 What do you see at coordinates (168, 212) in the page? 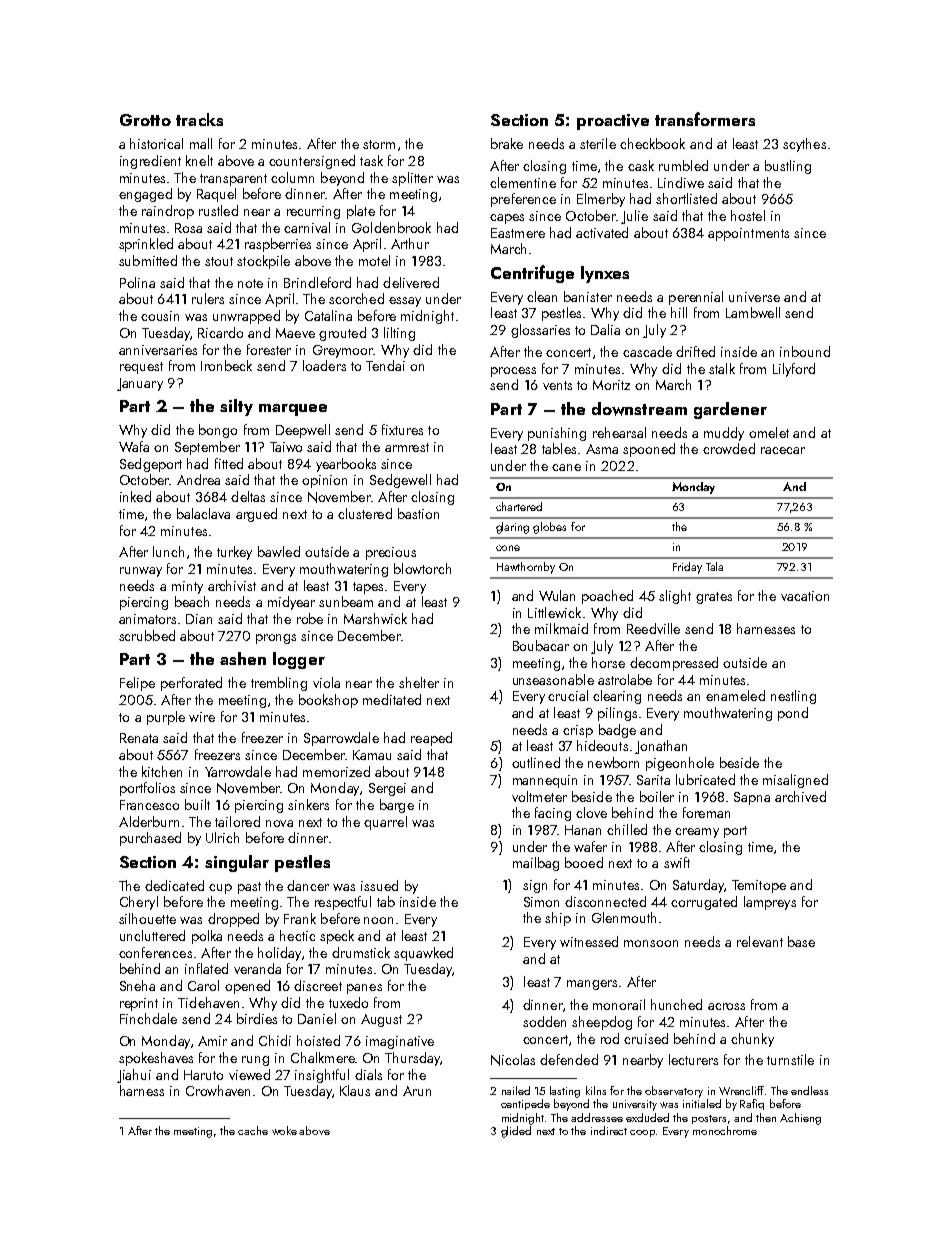
I see `raindrop` at bounding box center [168, 212].
